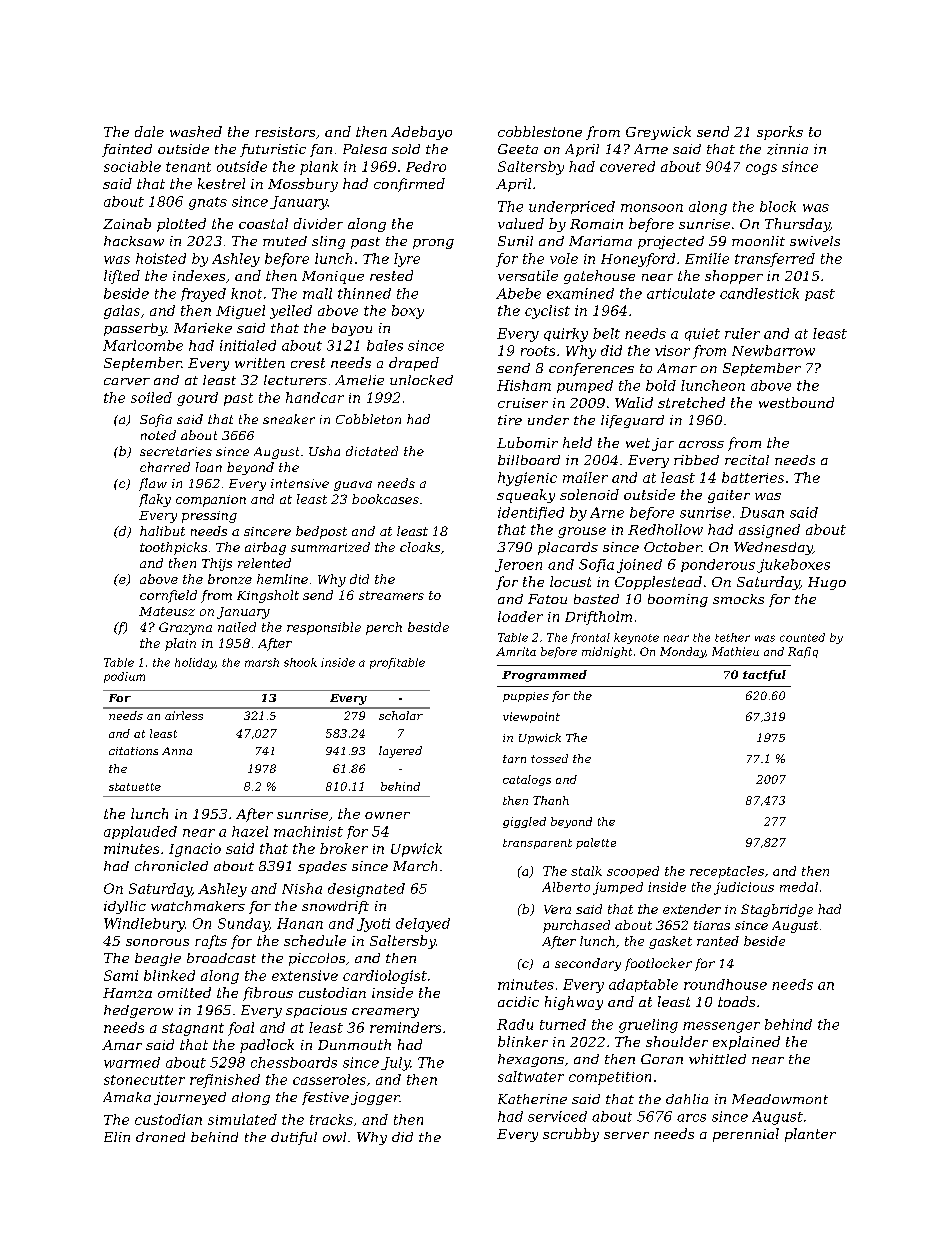 This screenshot has height=1233, width=952. What do you see at coordinates (196, 131) in the screenshot?
I see `washed` at bounding box center [196, 131].
